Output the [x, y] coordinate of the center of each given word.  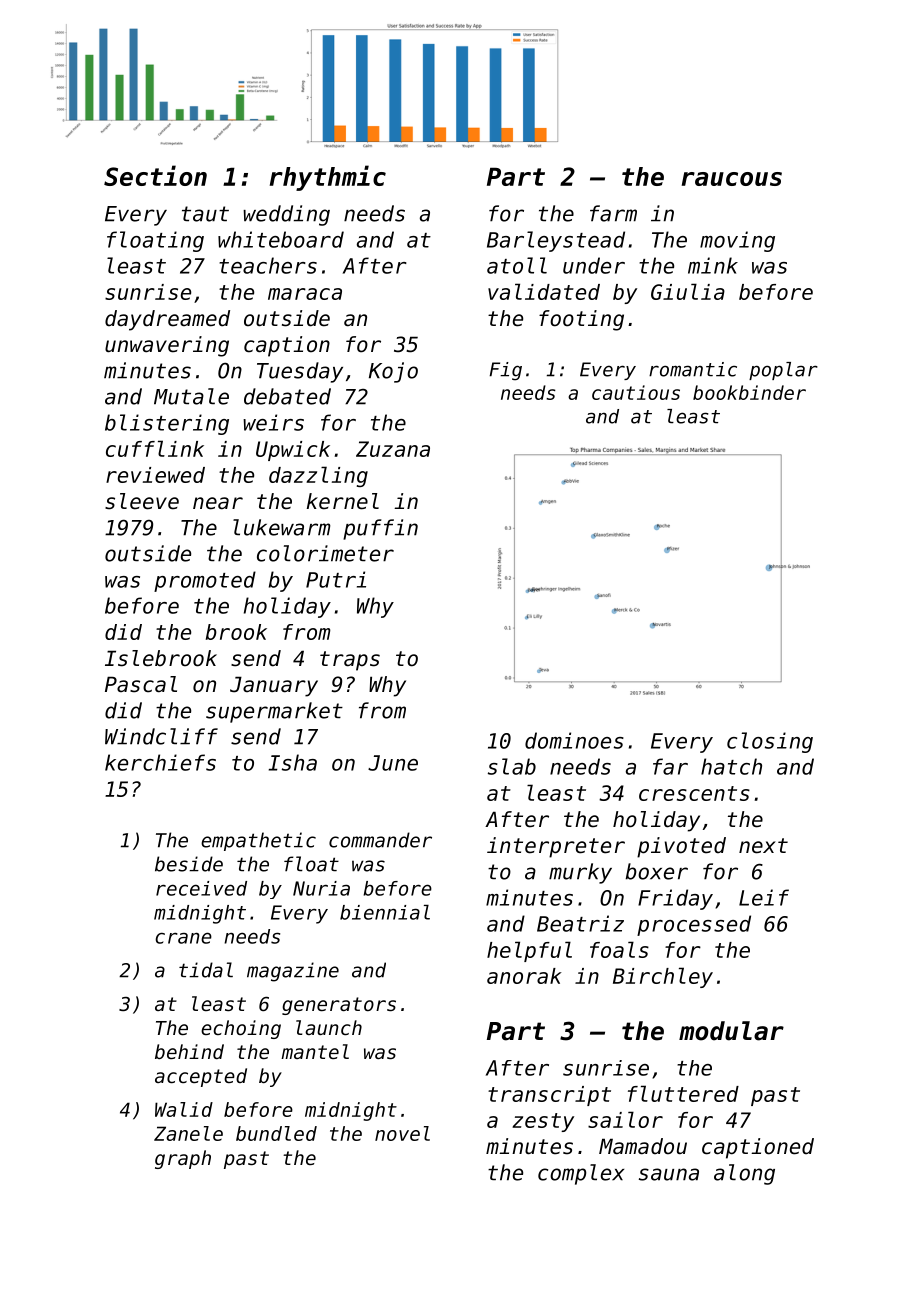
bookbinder [749, 392]
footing [581, 320]
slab [512, 766]
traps [350, 661]
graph [183, 1159]
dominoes [574, 740]
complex [581, 1174]
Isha [293, 762]
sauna [669, 1174]
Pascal [141, 684]
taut [205, 214]
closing [770, 742]
